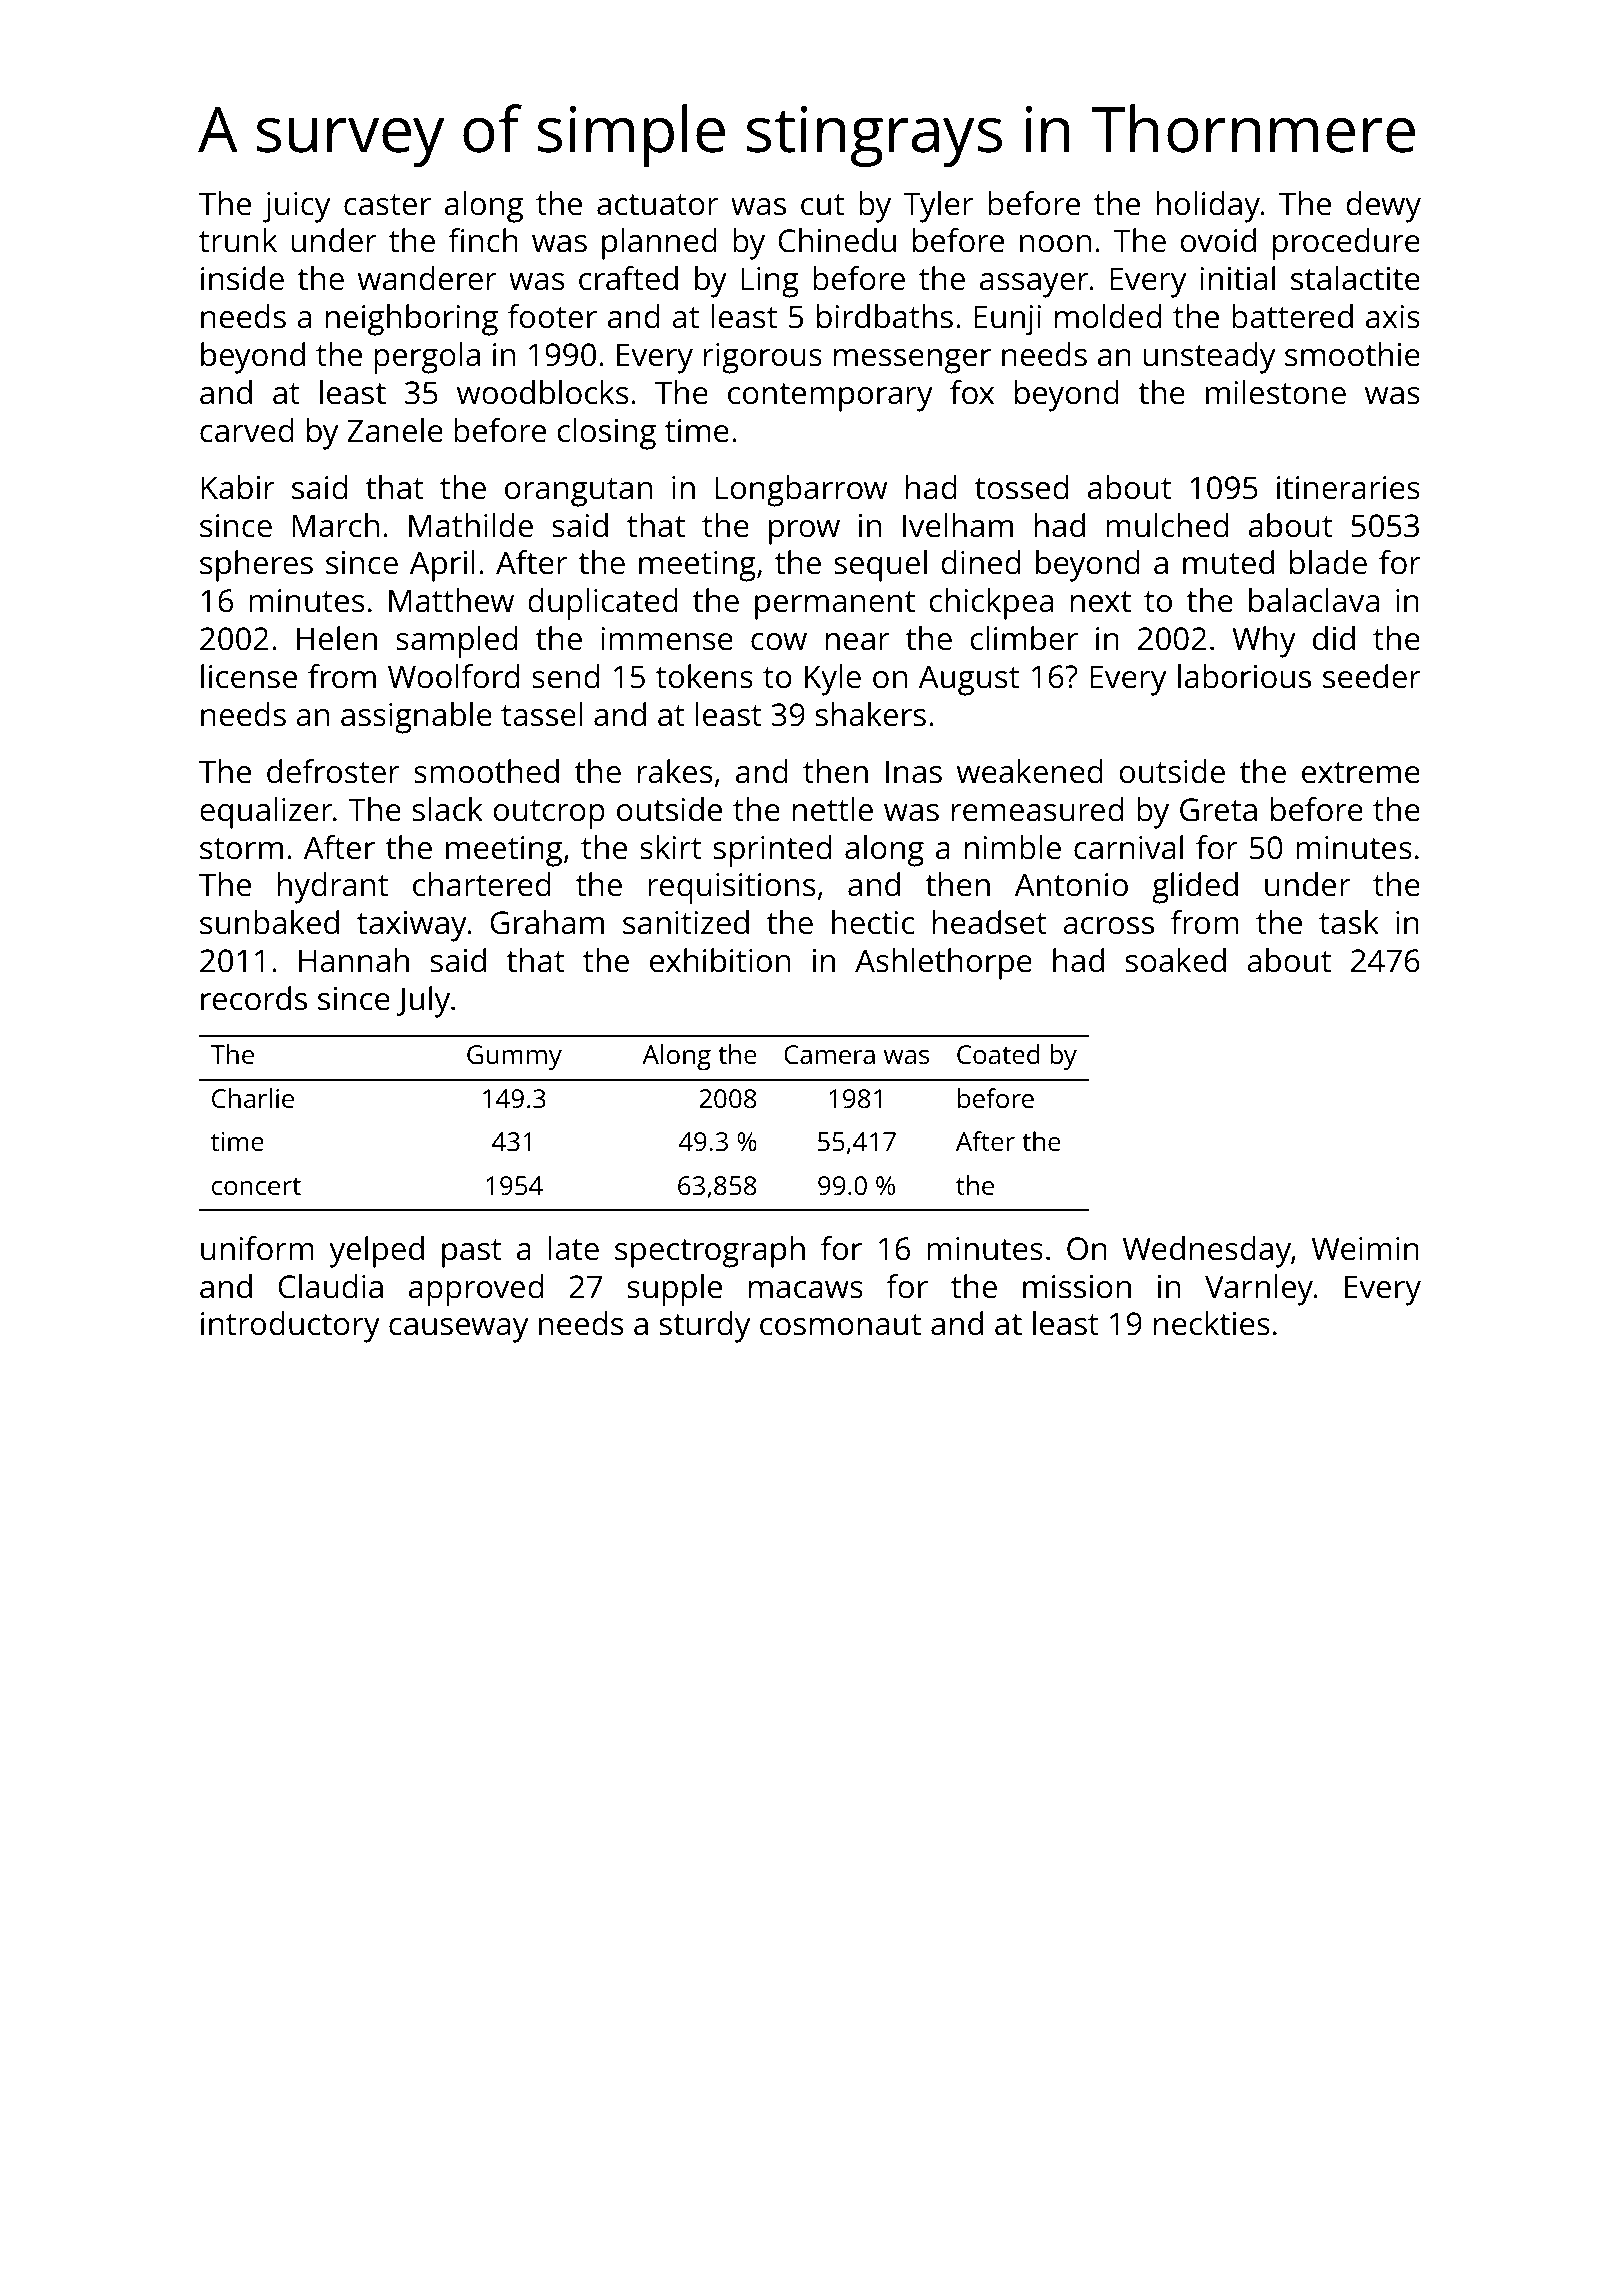 The image size is (1620, 2292). Describe the element at coordinates (710, 1252) in the page. I see `spectrograph` at that location.
